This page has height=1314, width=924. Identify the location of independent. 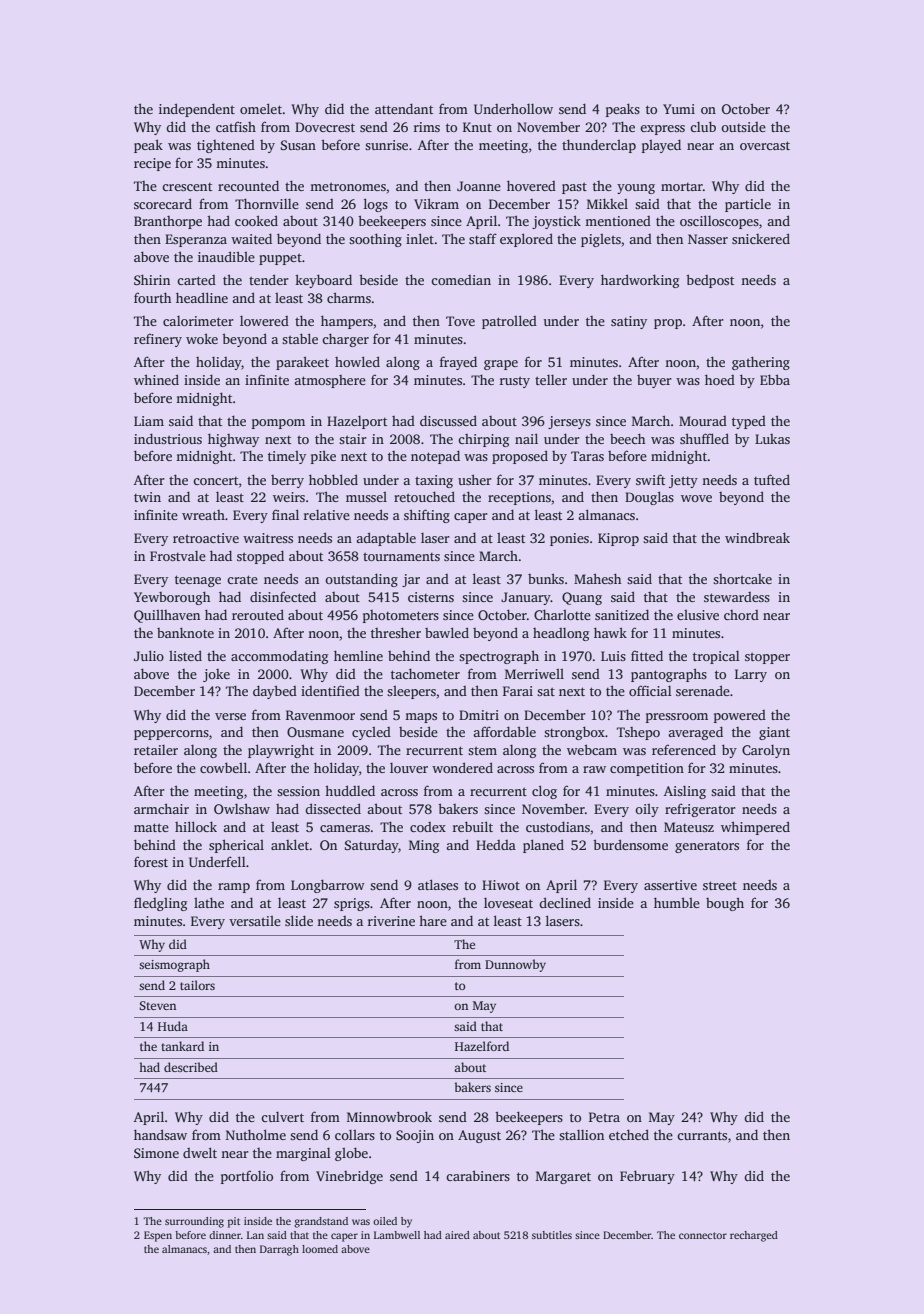
(197, 110).
